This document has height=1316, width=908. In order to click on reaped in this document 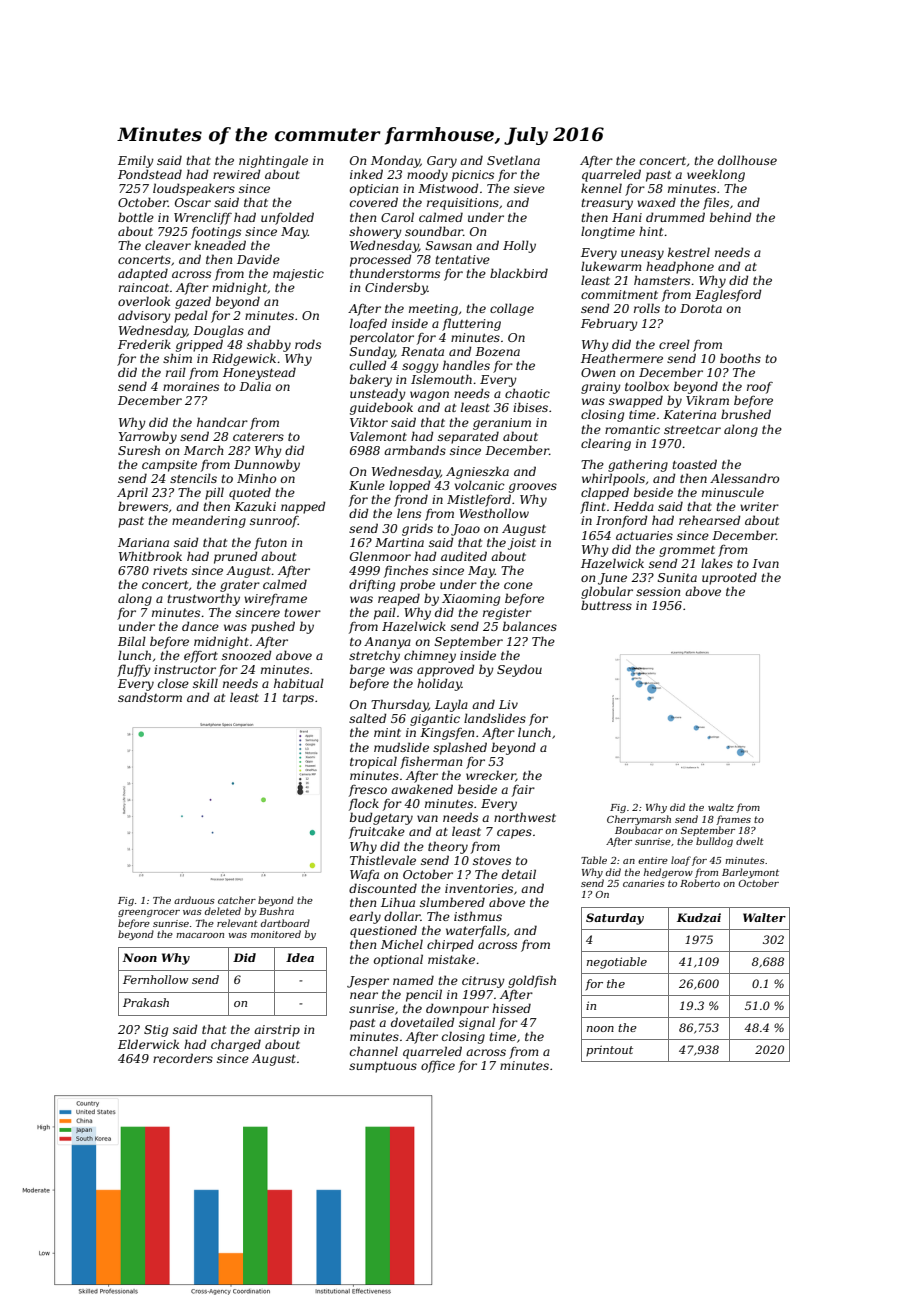, I will do `click(399, 599)`.
